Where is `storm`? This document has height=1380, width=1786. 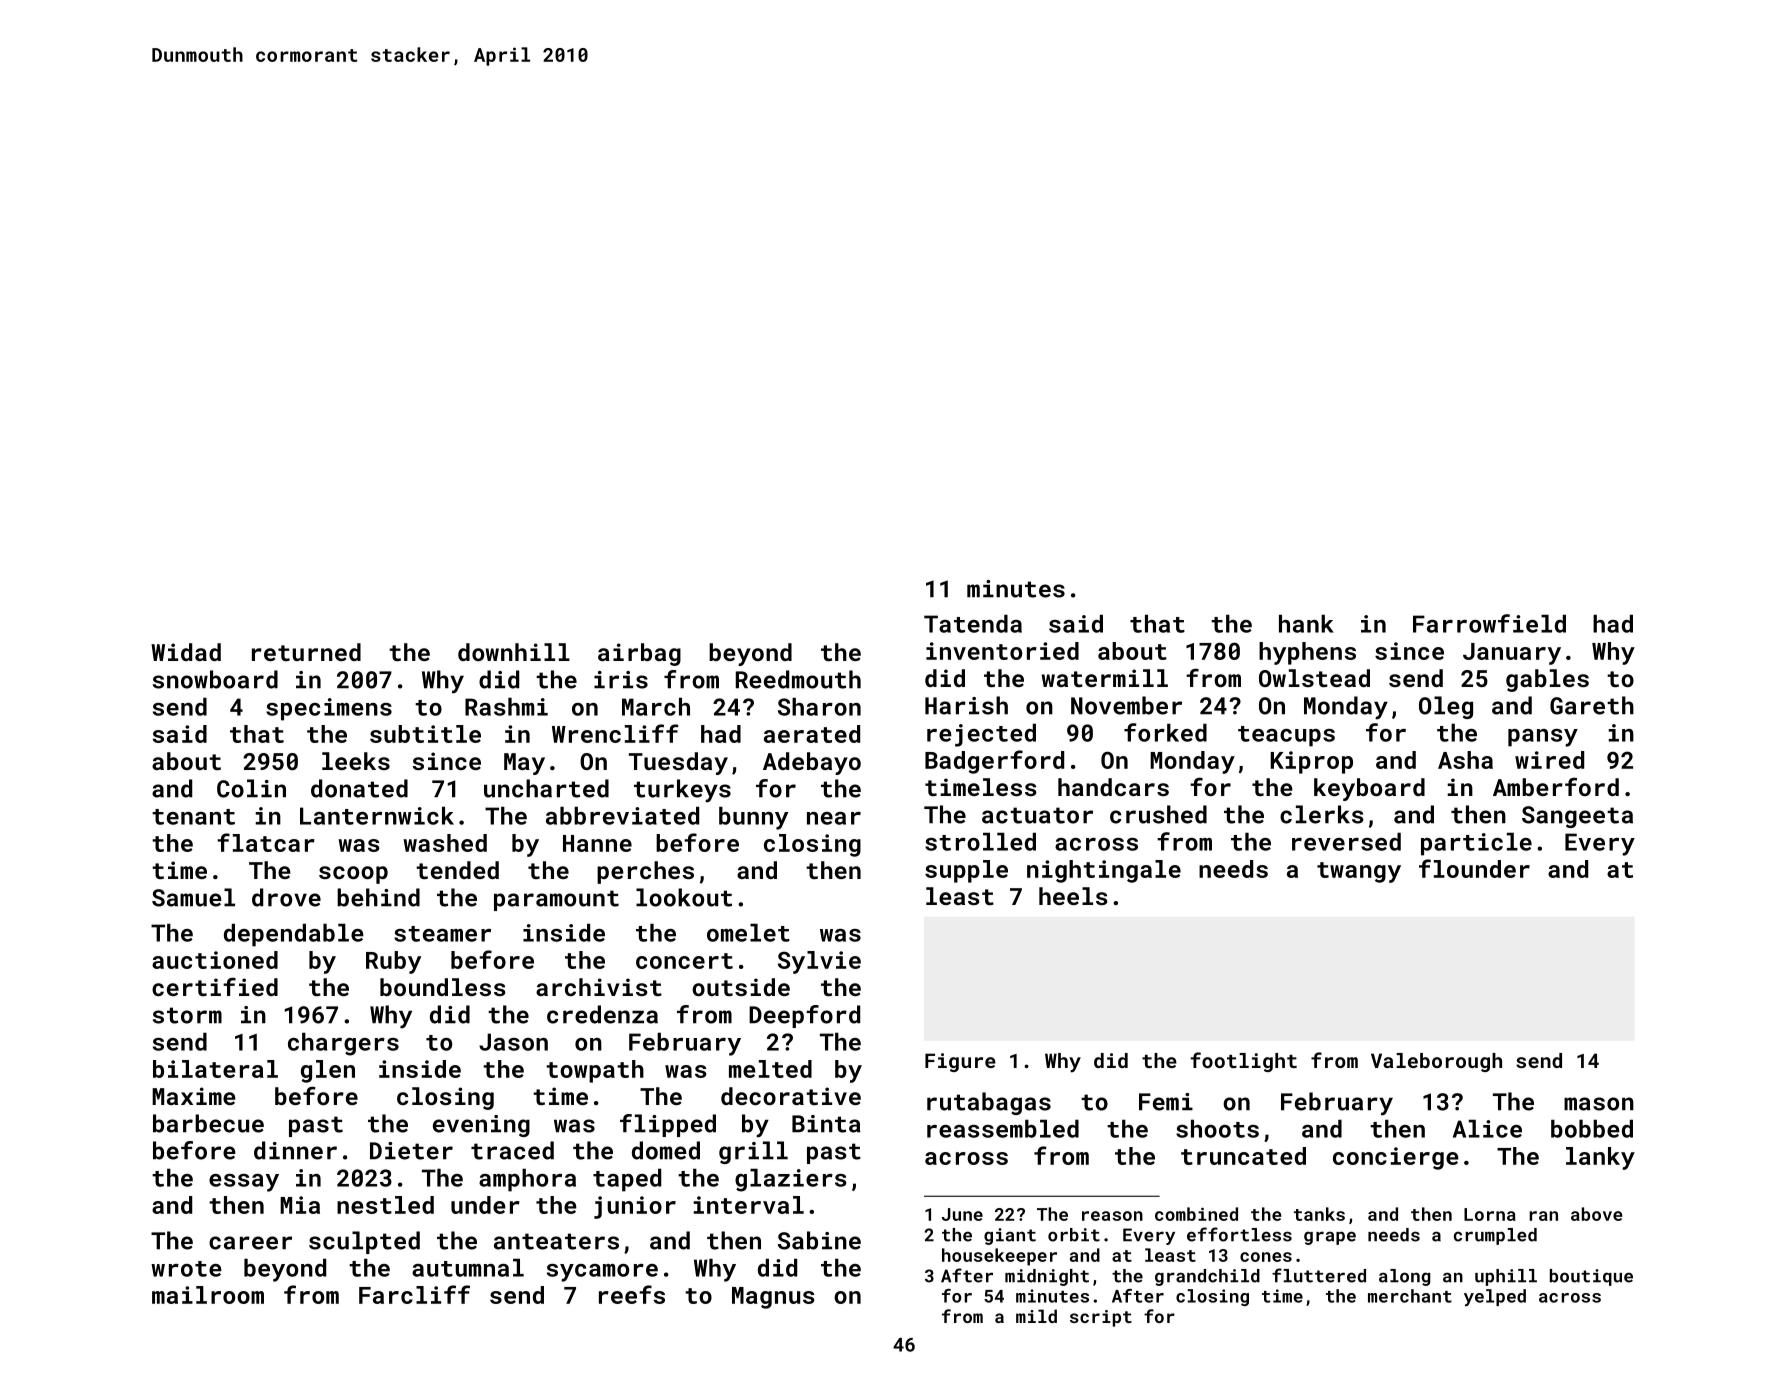
storm is located at coordinates (187, 1015).
